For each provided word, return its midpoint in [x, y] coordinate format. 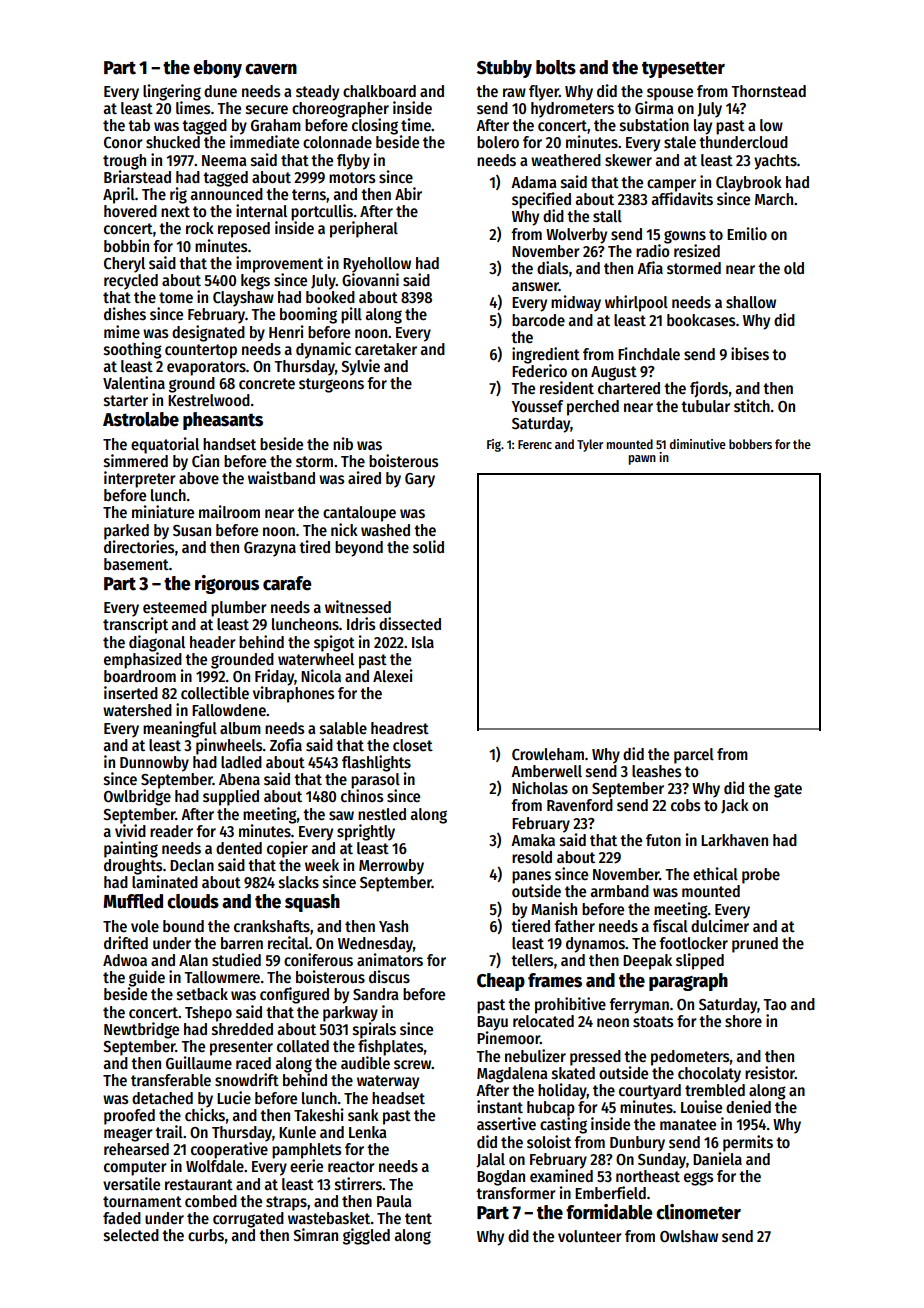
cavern [271, 69]
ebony [217, 69]
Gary [420, 480]
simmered [136, 461]
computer [135, 1168]
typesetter [683, 69]
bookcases [701, 320]
